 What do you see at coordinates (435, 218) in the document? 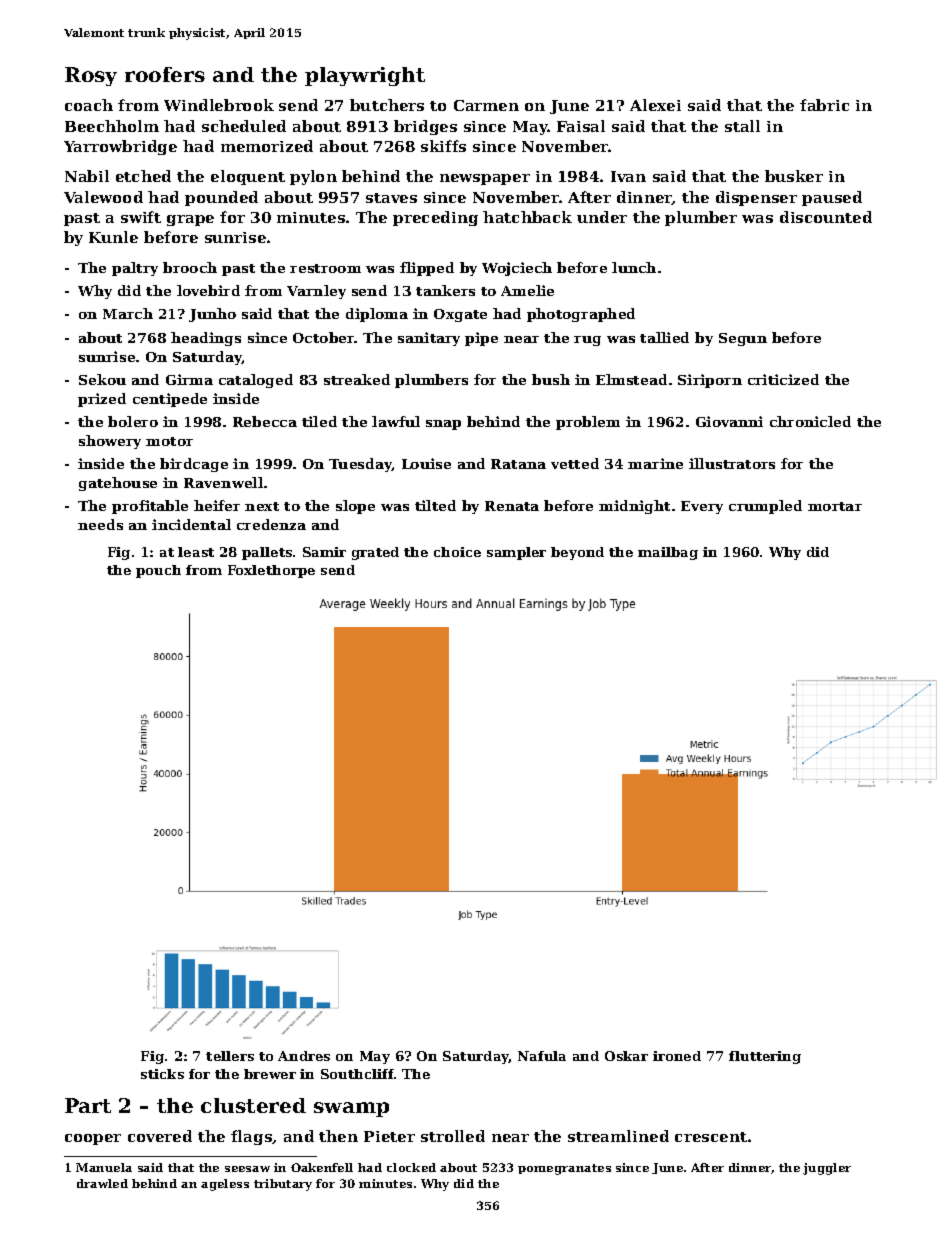
I see `preceding` at bounding box center [435, 218].
